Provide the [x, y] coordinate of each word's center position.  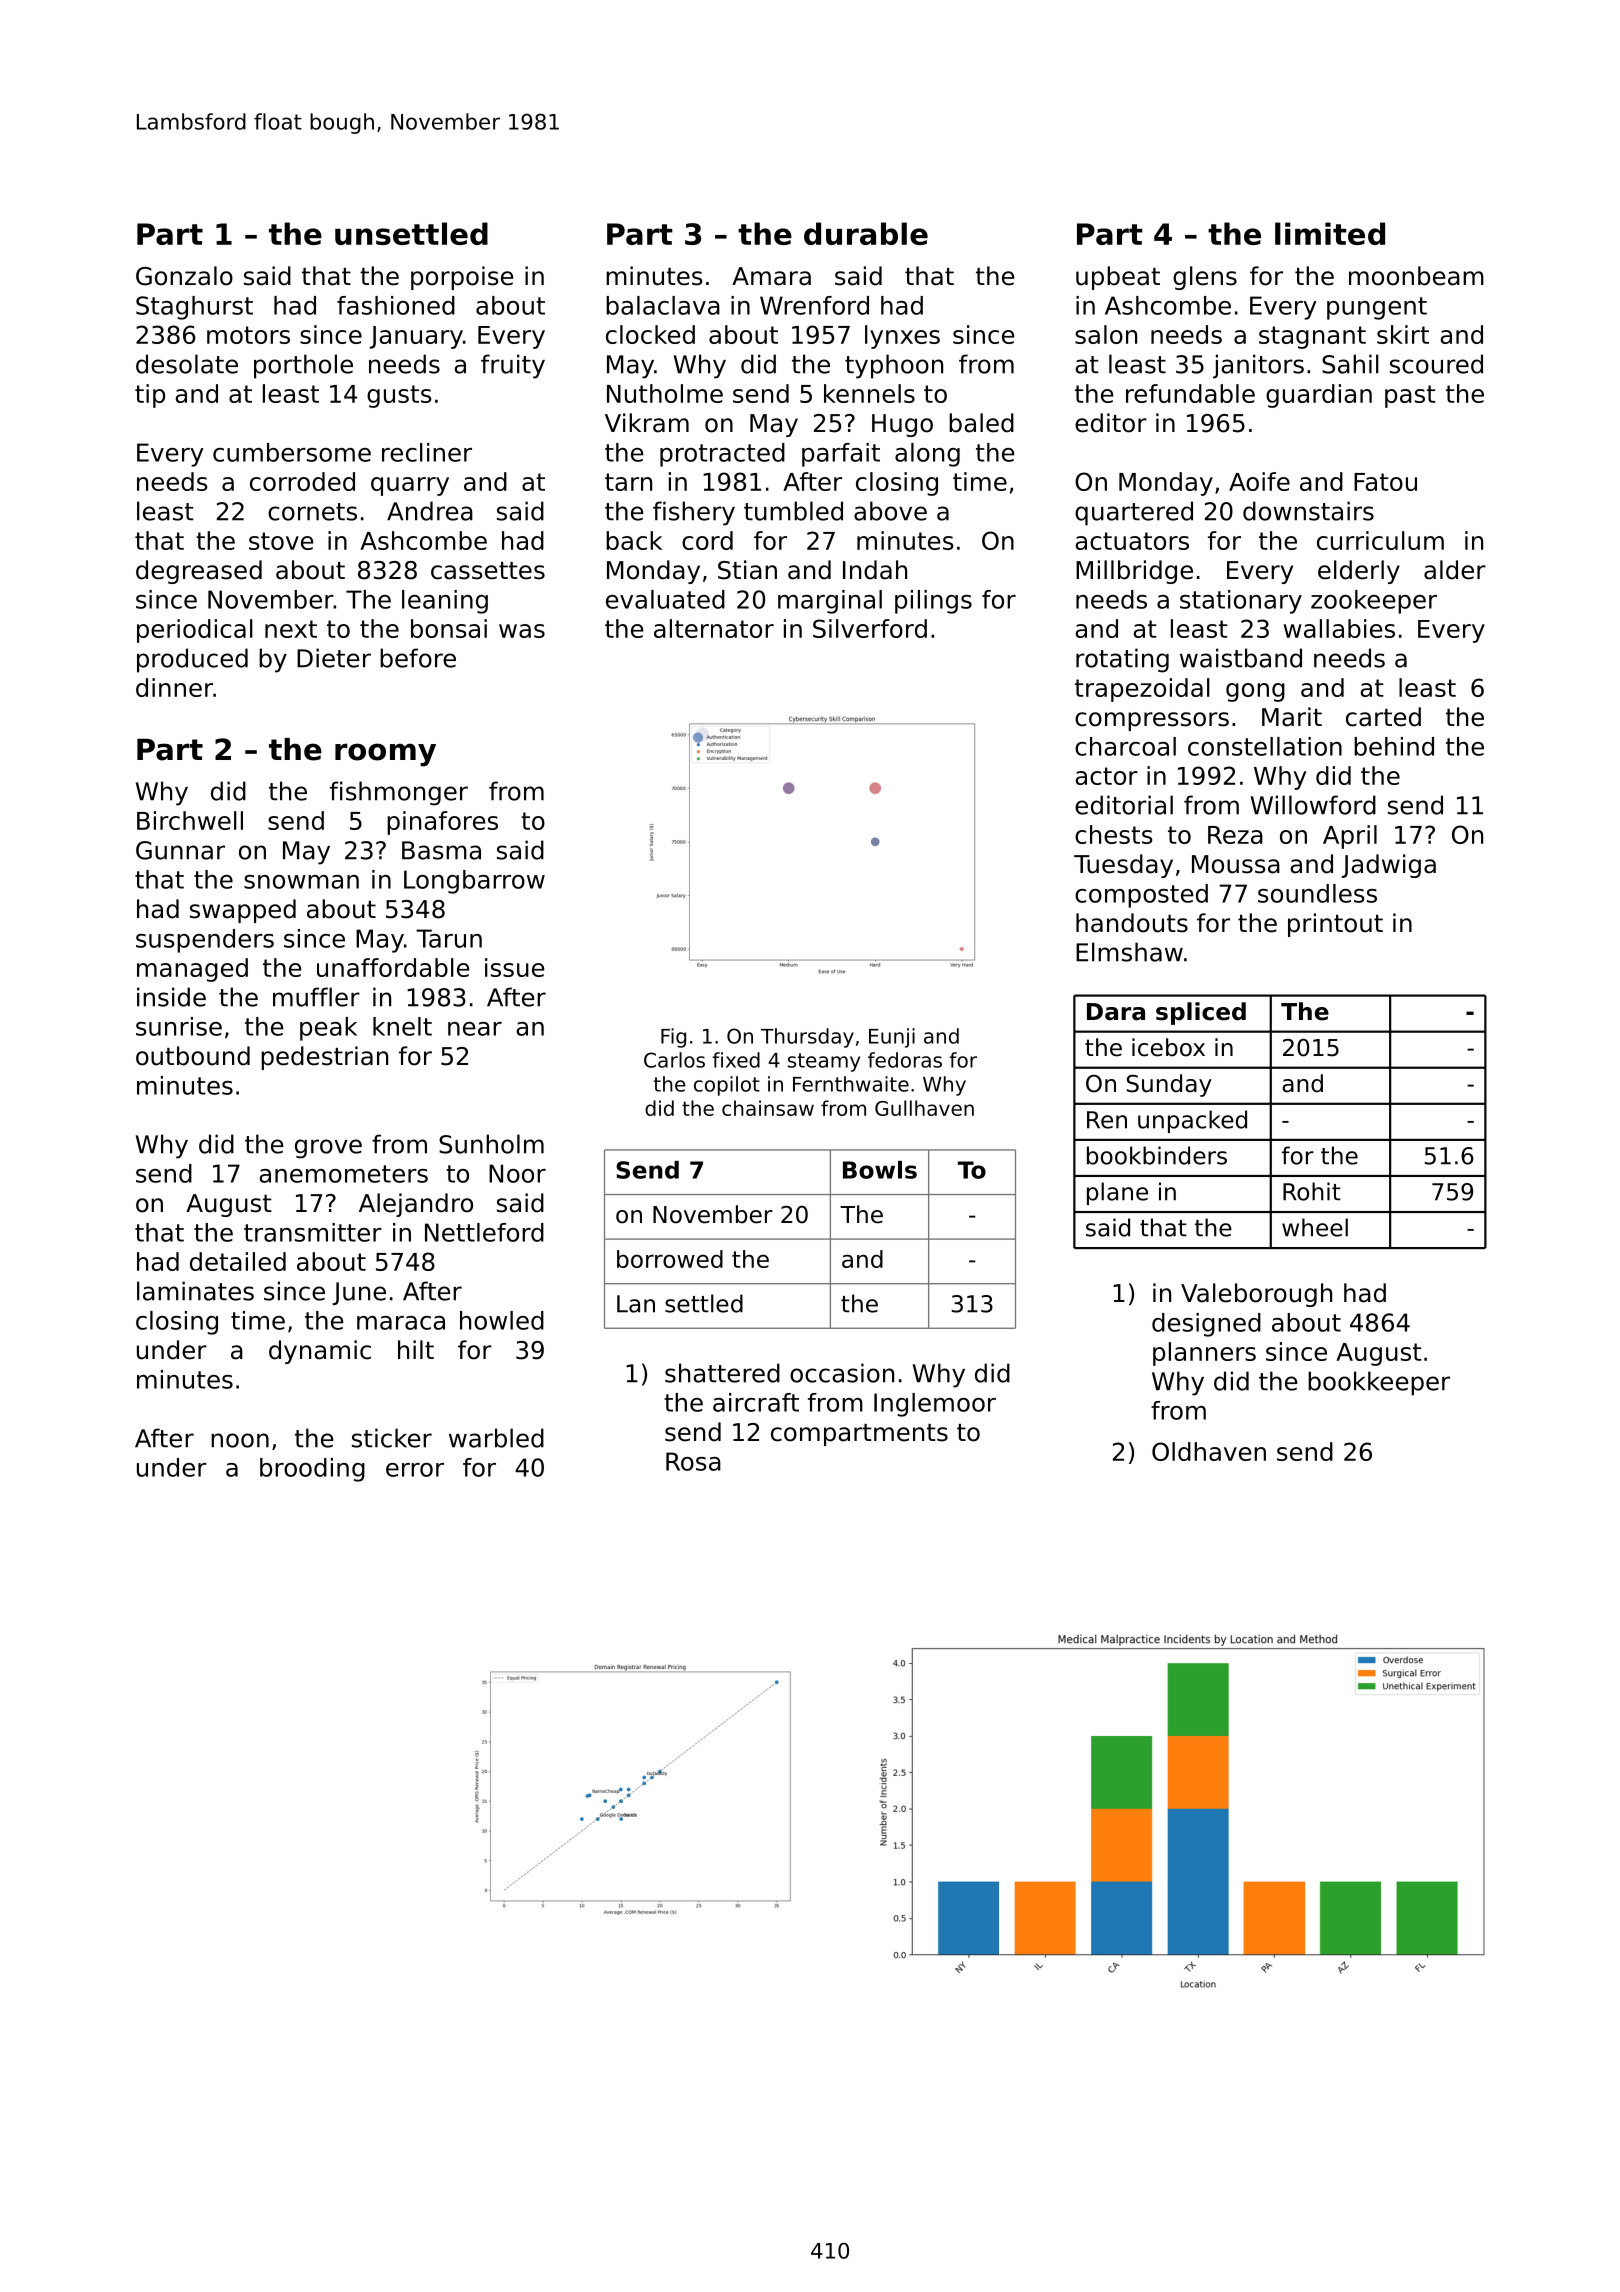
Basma [441, 850]
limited [1330, 233]
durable [866, 233]
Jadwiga [1388, 866]
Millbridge [1134, 572]
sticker [392, 1438]
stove [281, 541]
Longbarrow [474, 882]
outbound [193, 1056]
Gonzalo [184, 276]
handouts [1132, 923]
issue [515, 967]
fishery [694, 513]
